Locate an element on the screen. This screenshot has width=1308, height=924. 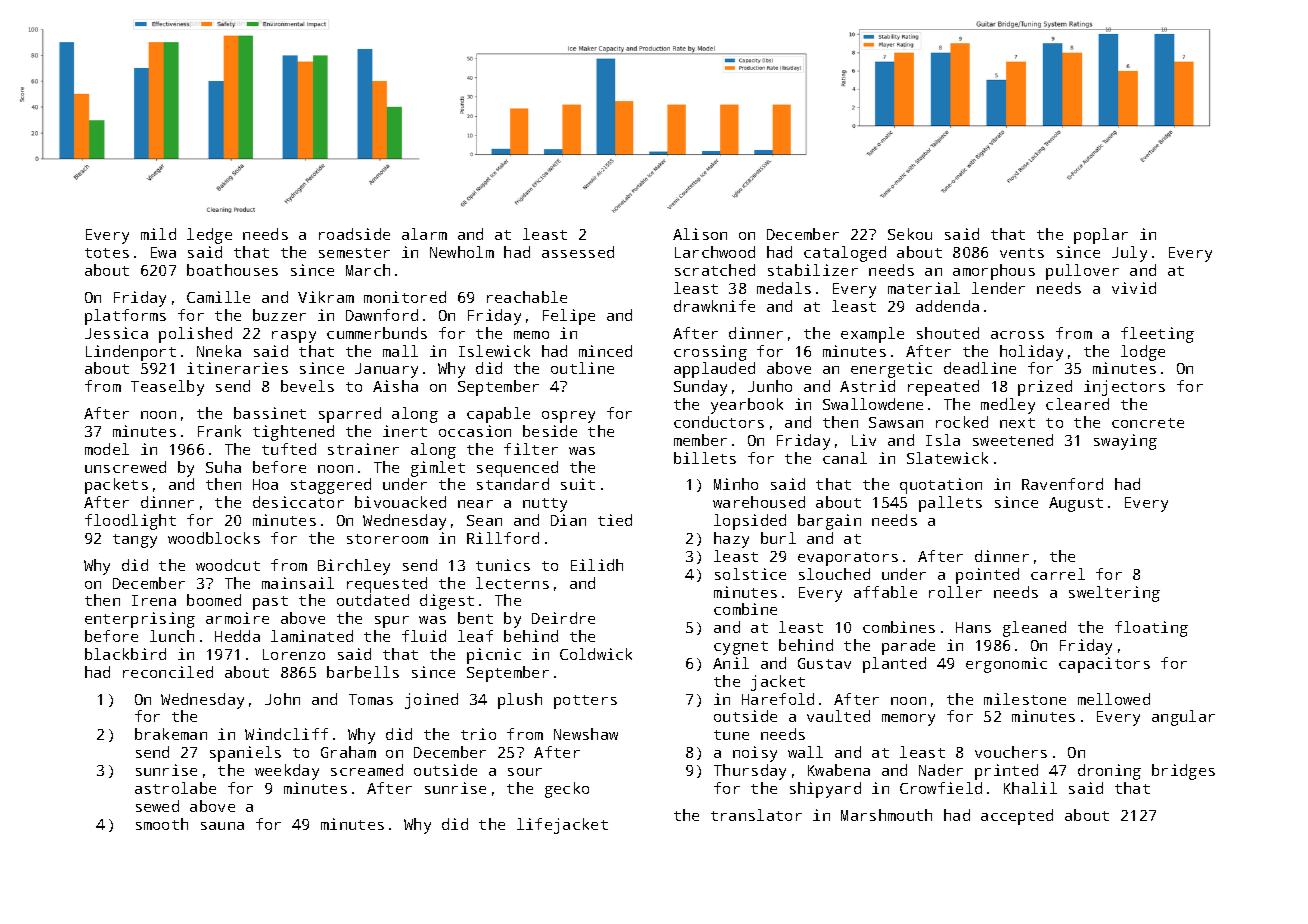
injectors is located at coordinates (1124, 388).
